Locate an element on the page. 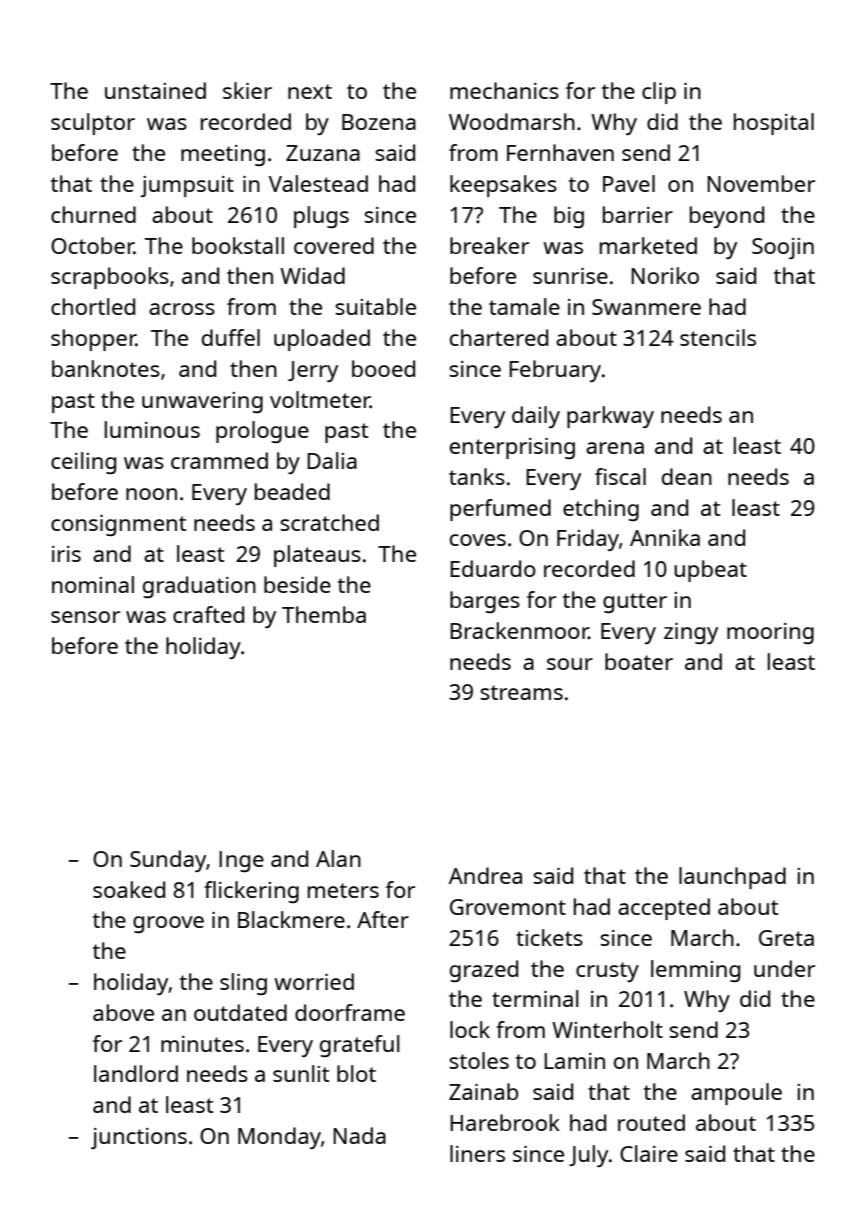  November is located at coordinates (761, 183).
